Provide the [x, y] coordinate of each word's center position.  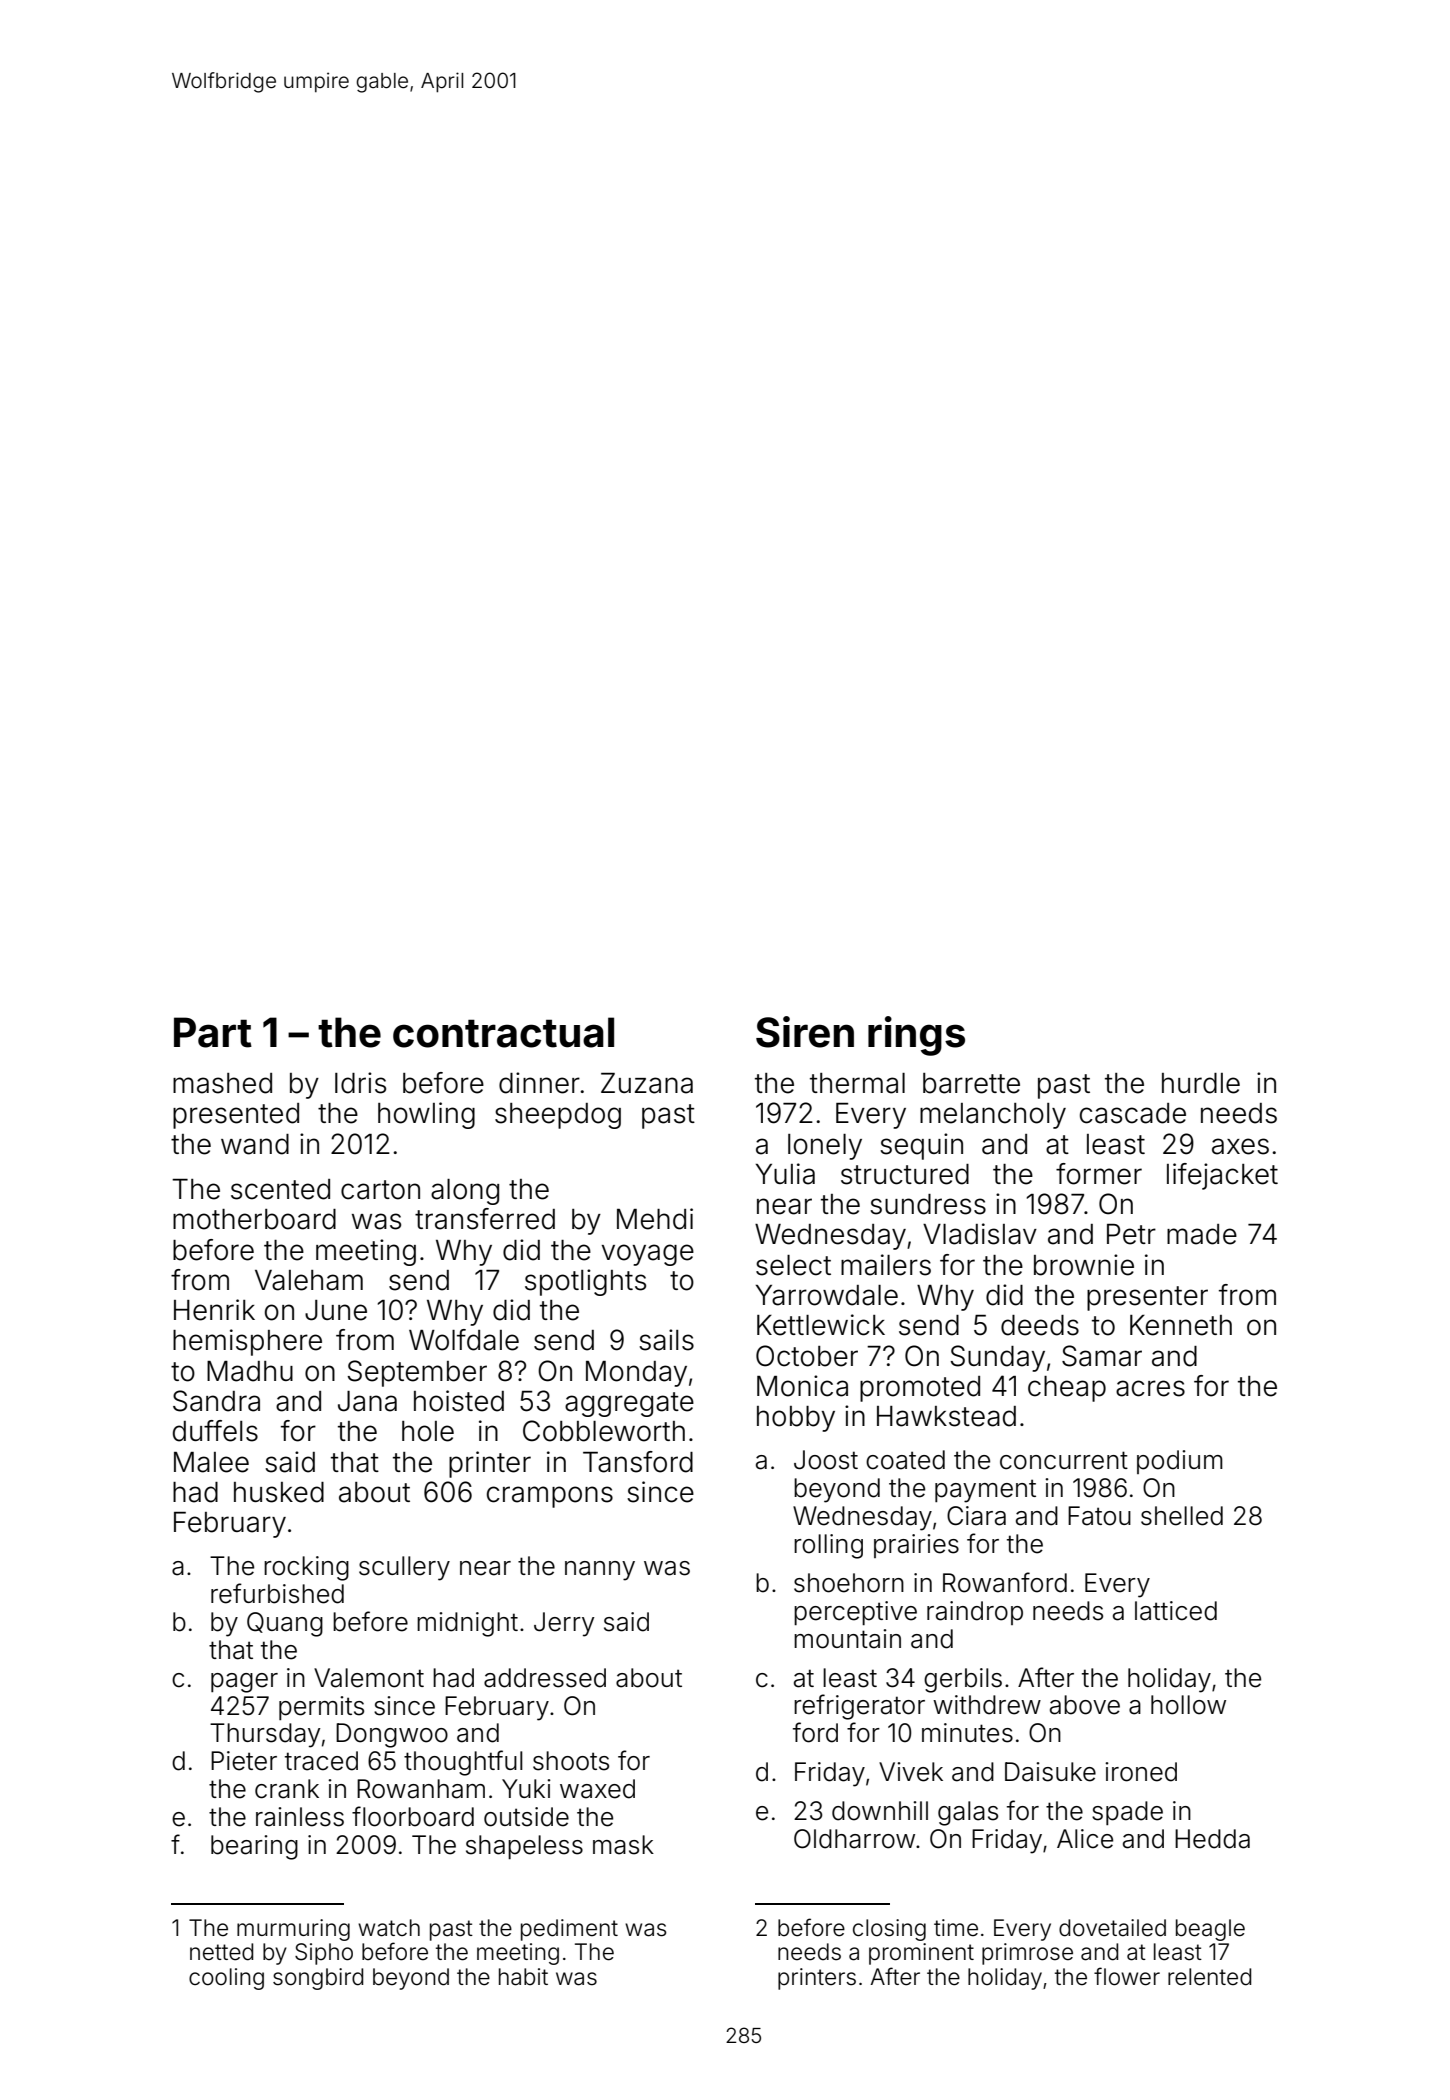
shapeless [524, 1847]
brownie [1084, 1265]
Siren [805, 1032]
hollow [1188, 1705]
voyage [648, 1255]
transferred [485, 1219]
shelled [1182, 1516]
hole [428, 1431]
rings [916, 1036]
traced [321, 1761]
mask [623, 1845]
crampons [550, 1497]
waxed [597, 1789]
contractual [503, 1032]
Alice [1085, 1839]
